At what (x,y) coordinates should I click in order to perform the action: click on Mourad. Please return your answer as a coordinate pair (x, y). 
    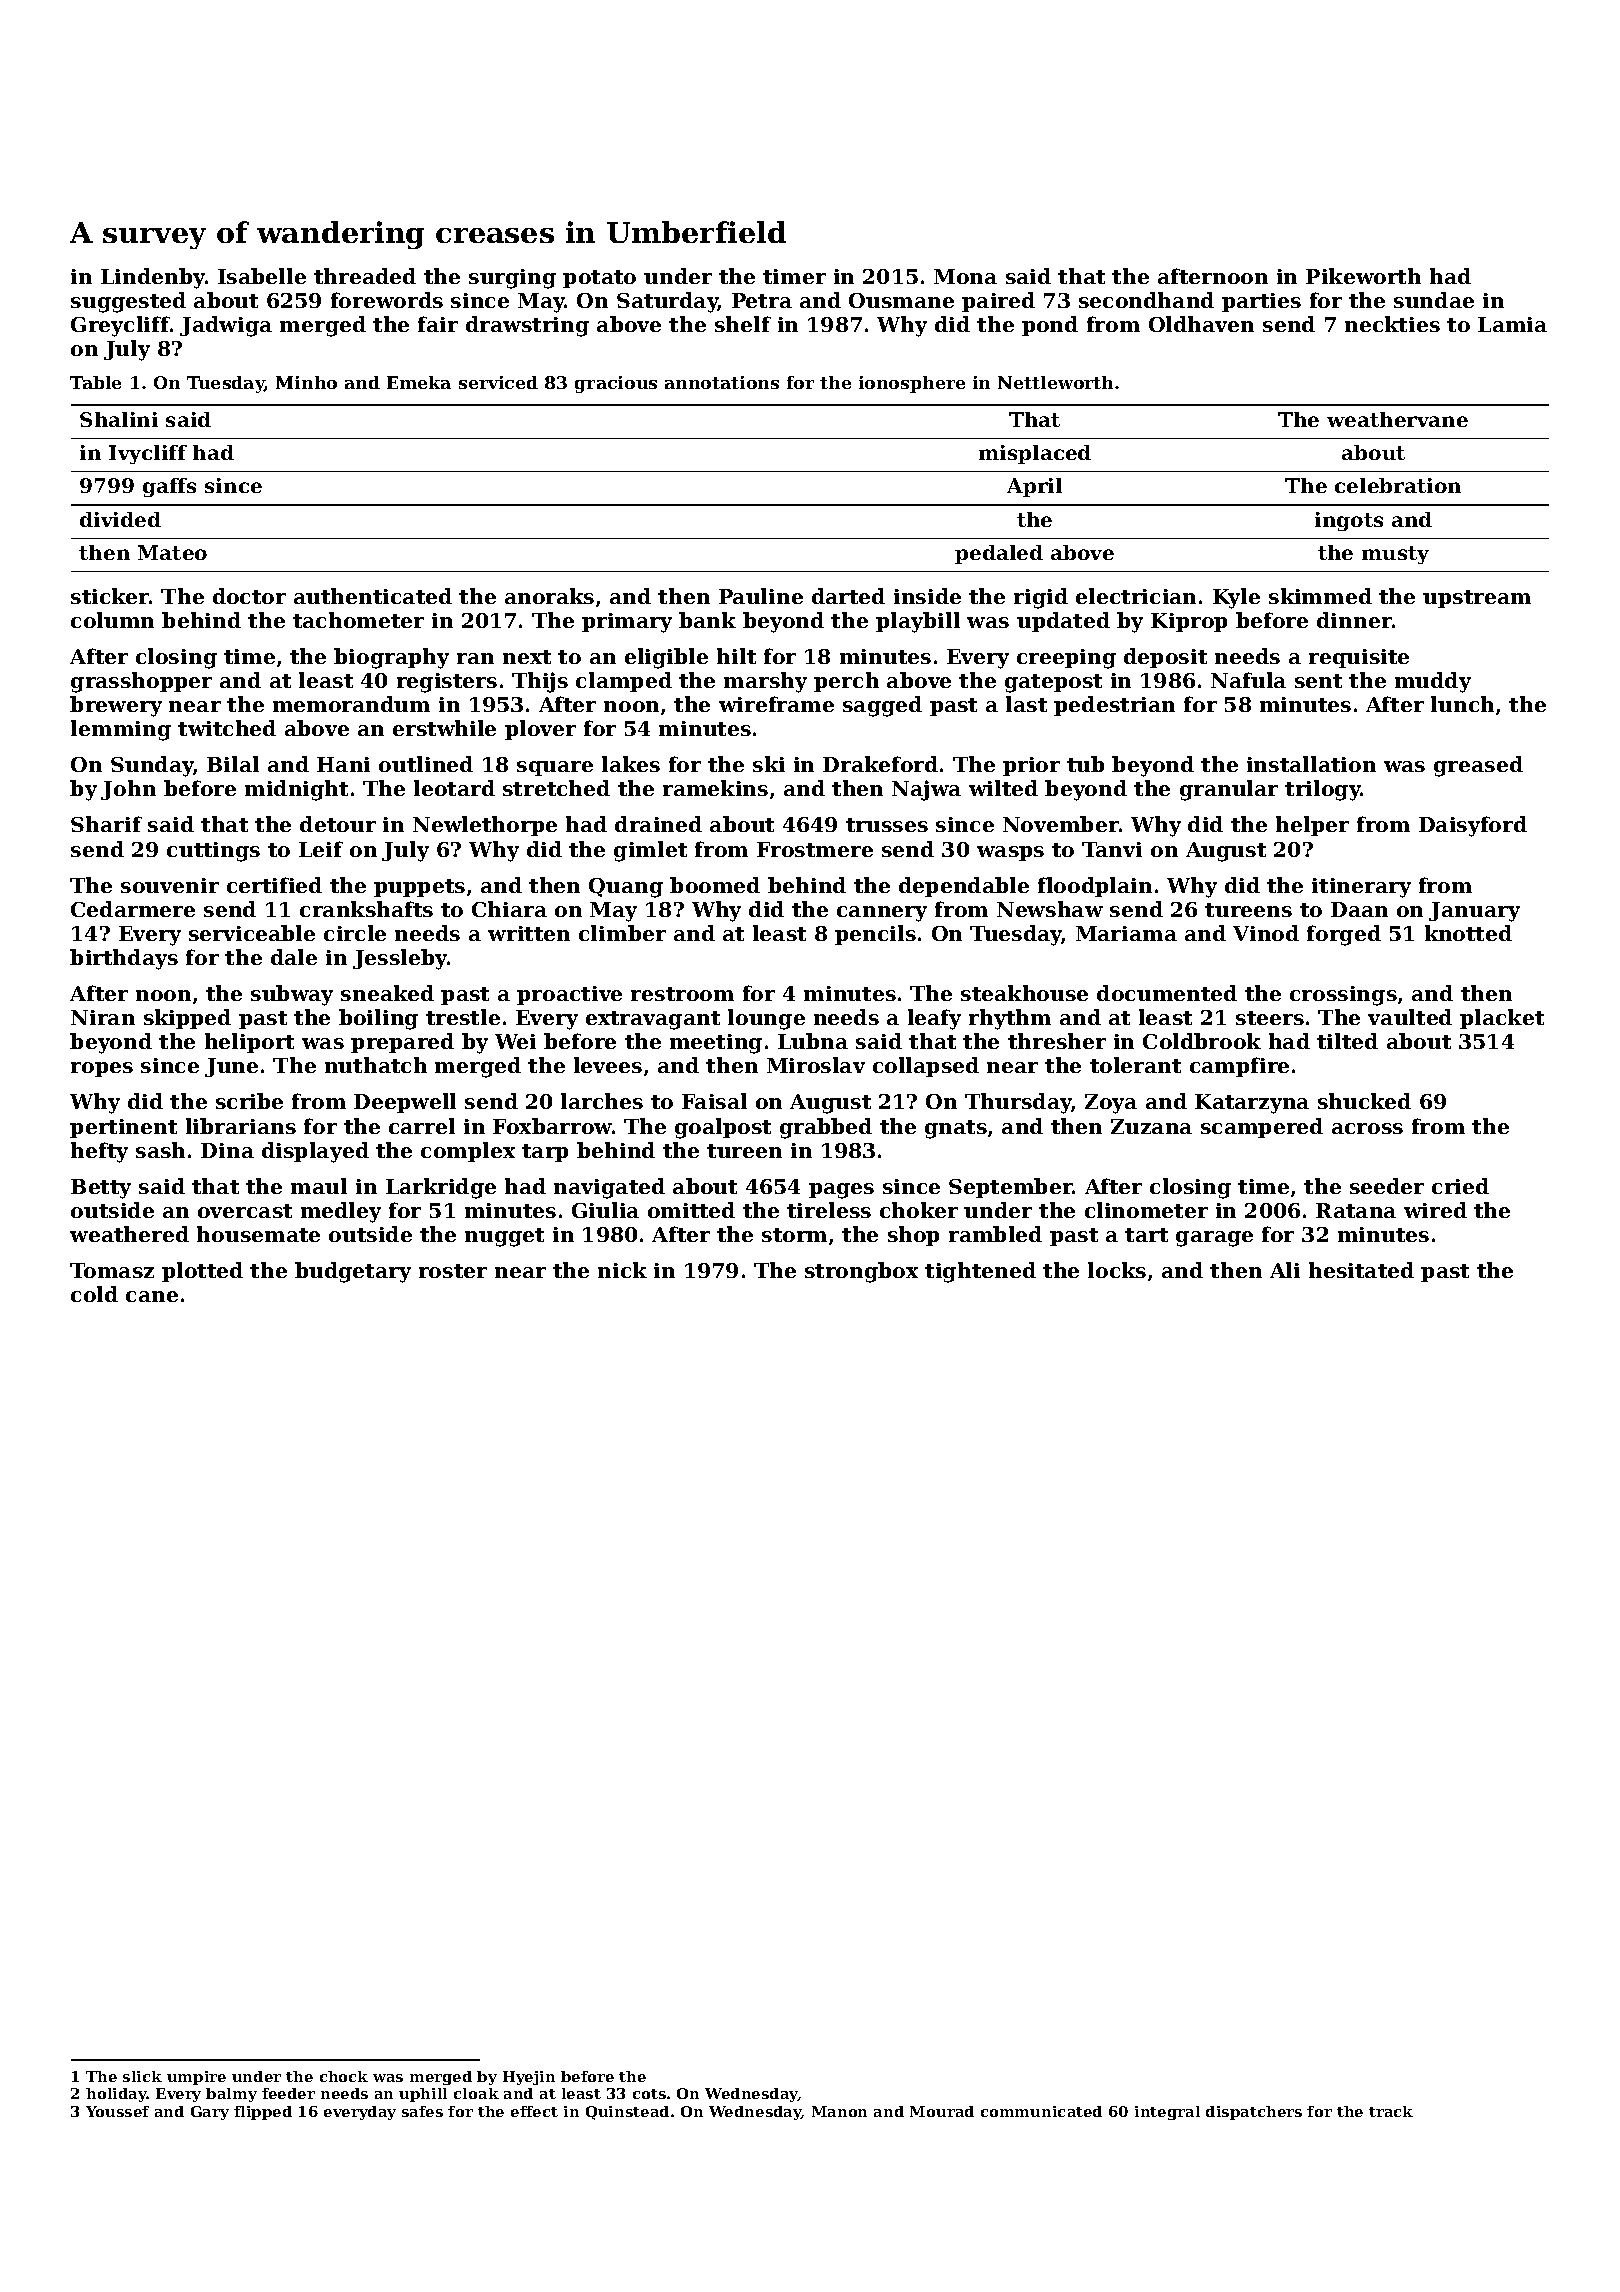
    Looking at the image, I should click on (942, 2111).
